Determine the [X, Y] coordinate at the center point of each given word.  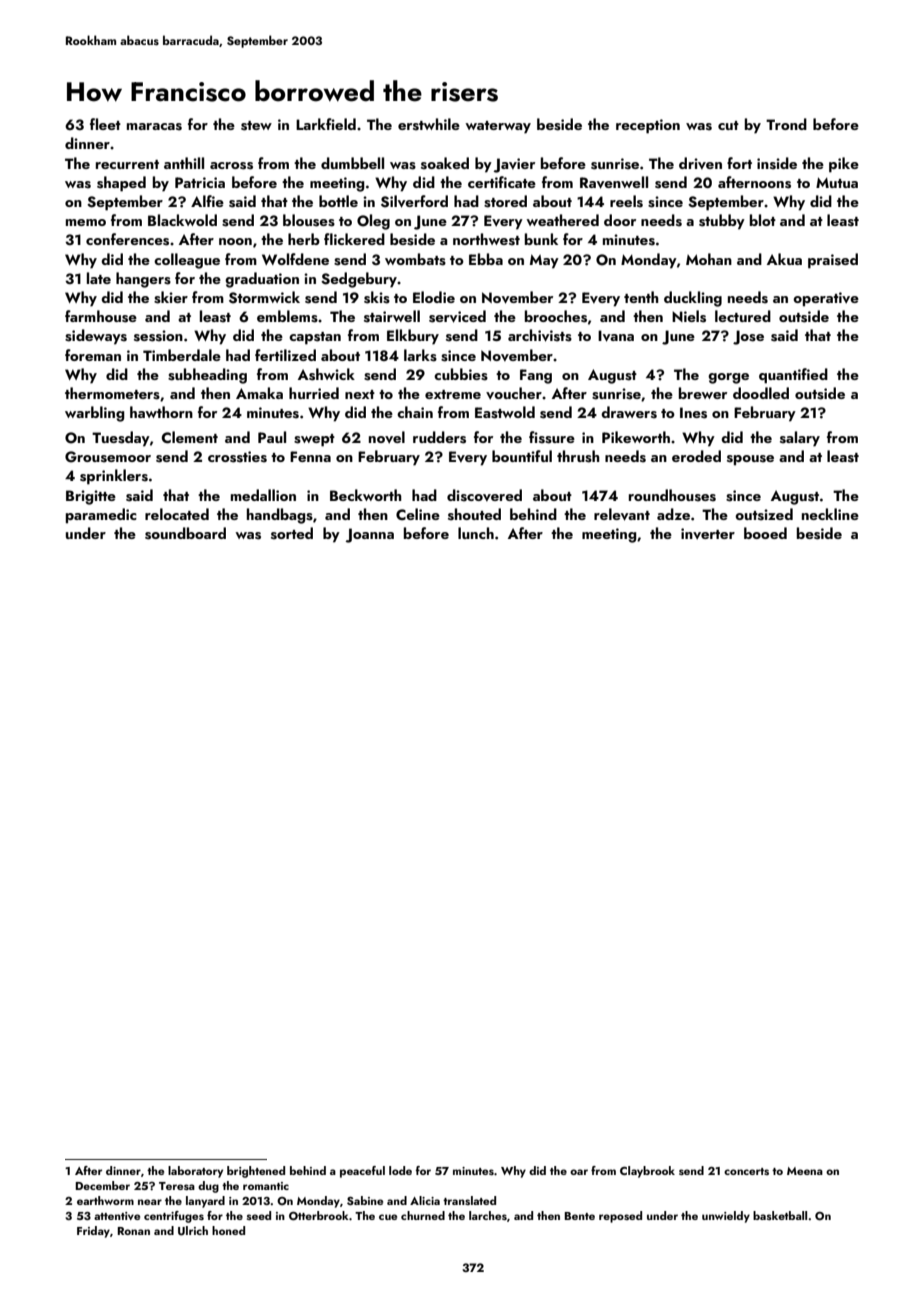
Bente [579, 1216]
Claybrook [647, 1172]
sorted [292, 533]
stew [256, 126]
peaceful [362, 1172]
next [360, 394]
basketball [780, 1215]
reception [648, 126]
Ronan [133, 1231]
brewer [703, 393]
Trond [786, 124]
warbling [95, 414]
